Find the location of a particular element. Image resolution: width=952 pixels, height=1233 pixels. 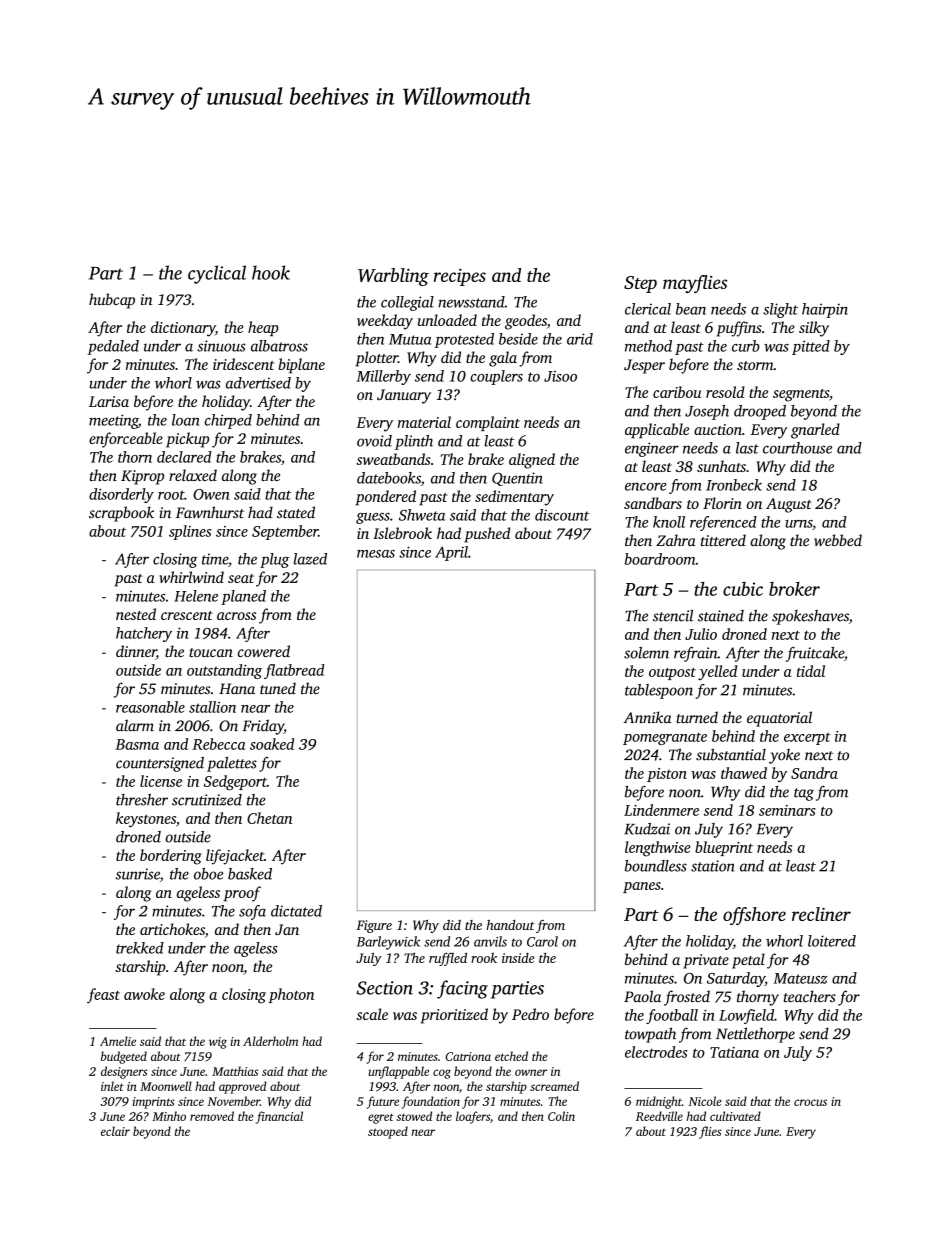

cog is located at coordinates (442, 1074).
